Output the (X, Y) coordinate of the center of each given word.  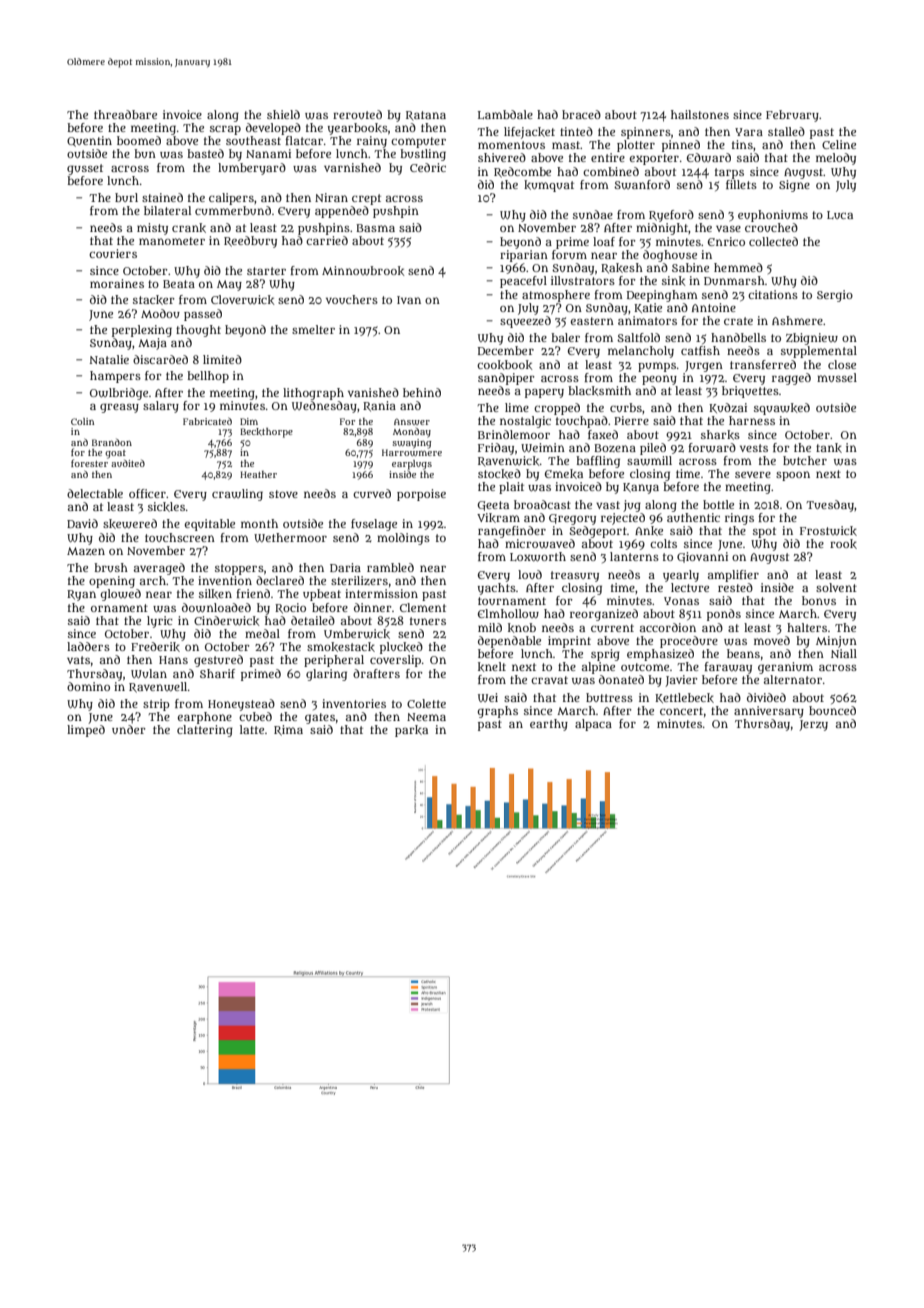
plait (511, 488)
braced (581, 114)
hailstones (700, 114)
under (129, 729)
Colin (82, 421)
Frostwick (828, 531)
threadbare (125, 114)
